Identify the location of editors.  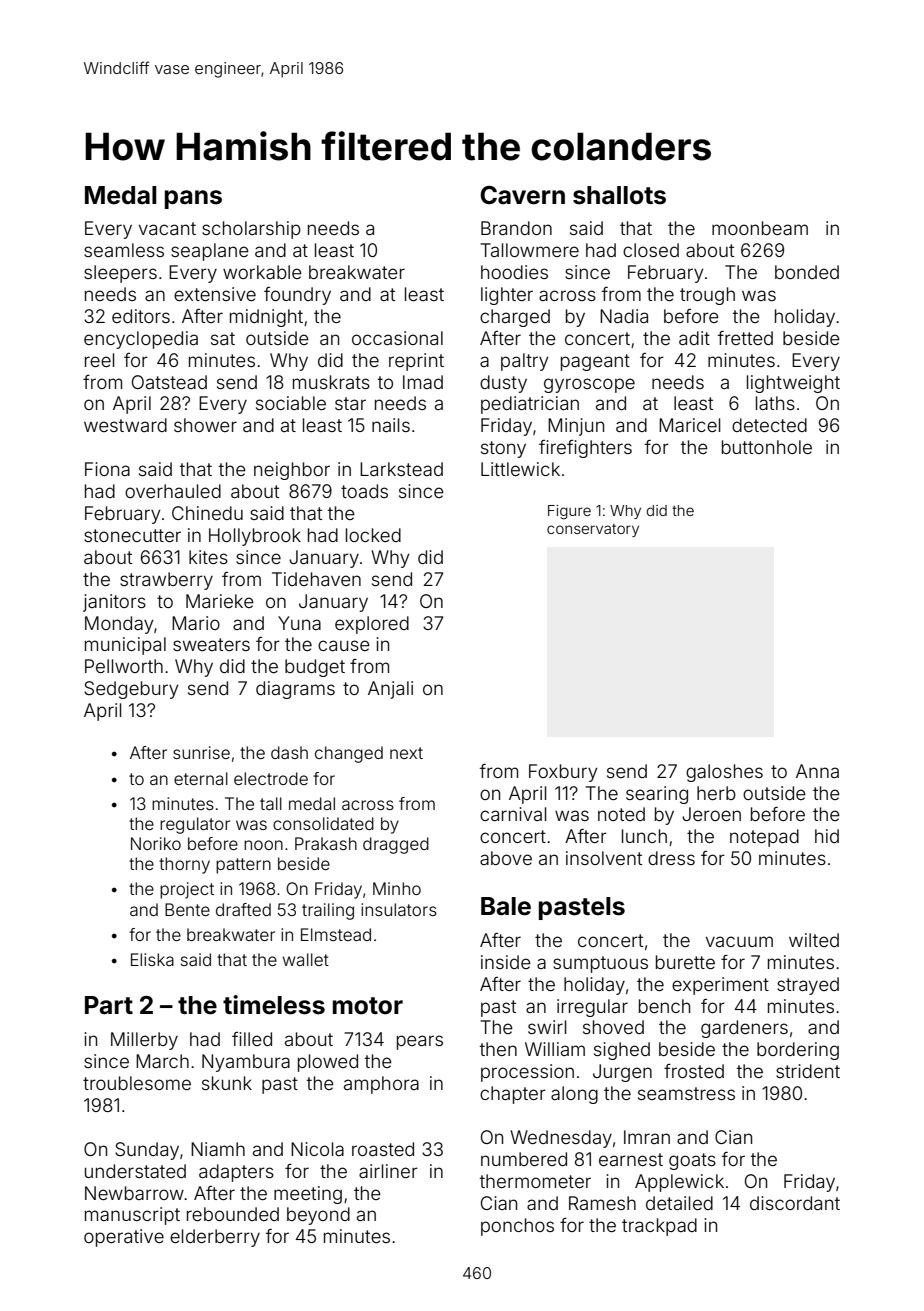
(141, 316).
